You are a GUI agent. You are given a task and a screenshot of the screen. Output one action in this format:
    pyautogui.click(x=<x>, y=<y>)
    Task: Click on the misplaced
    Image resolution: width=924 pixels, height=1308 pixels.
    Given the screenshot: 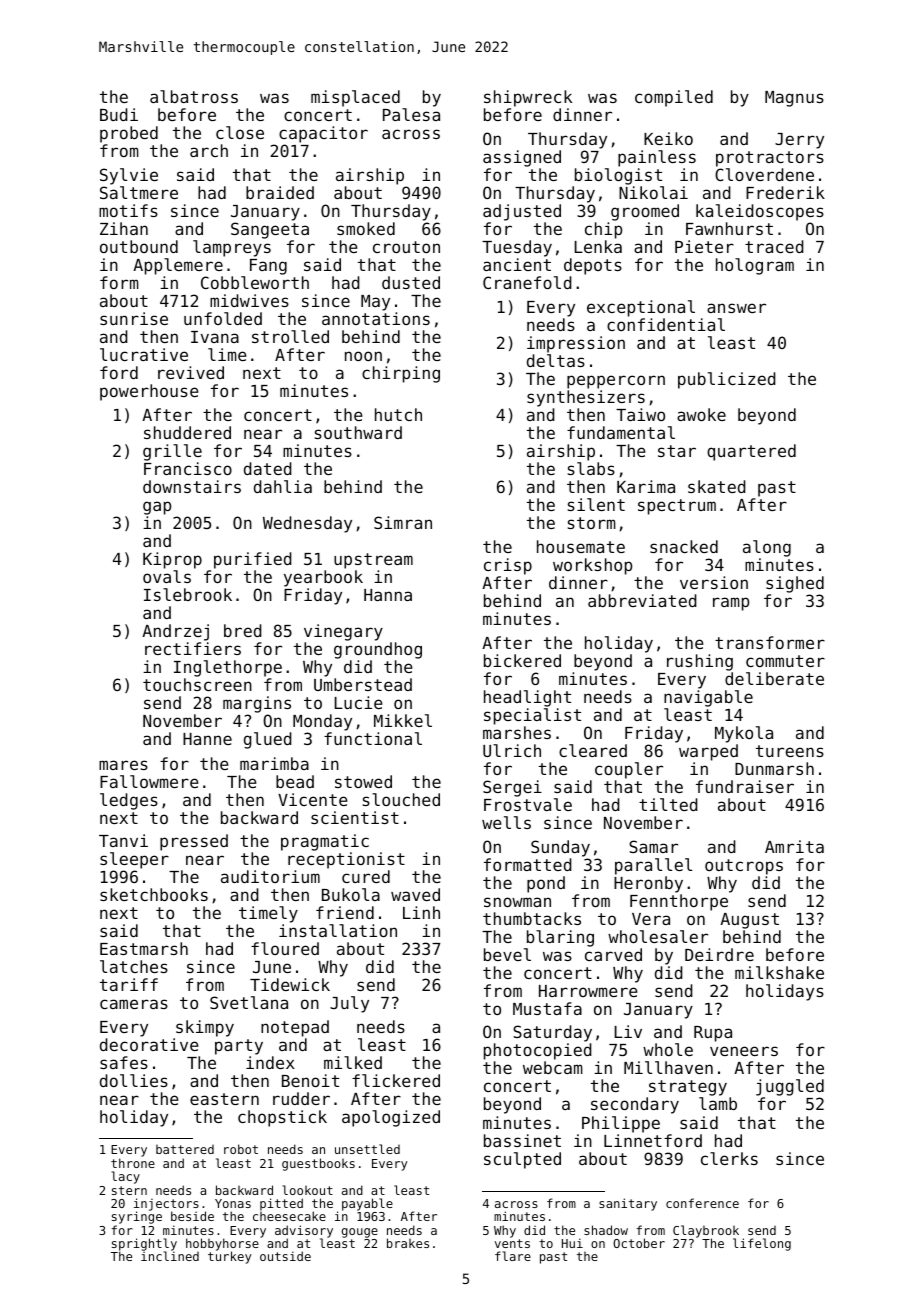 What is the action you would take?
    pyautogui.click(x=355, y=98)
